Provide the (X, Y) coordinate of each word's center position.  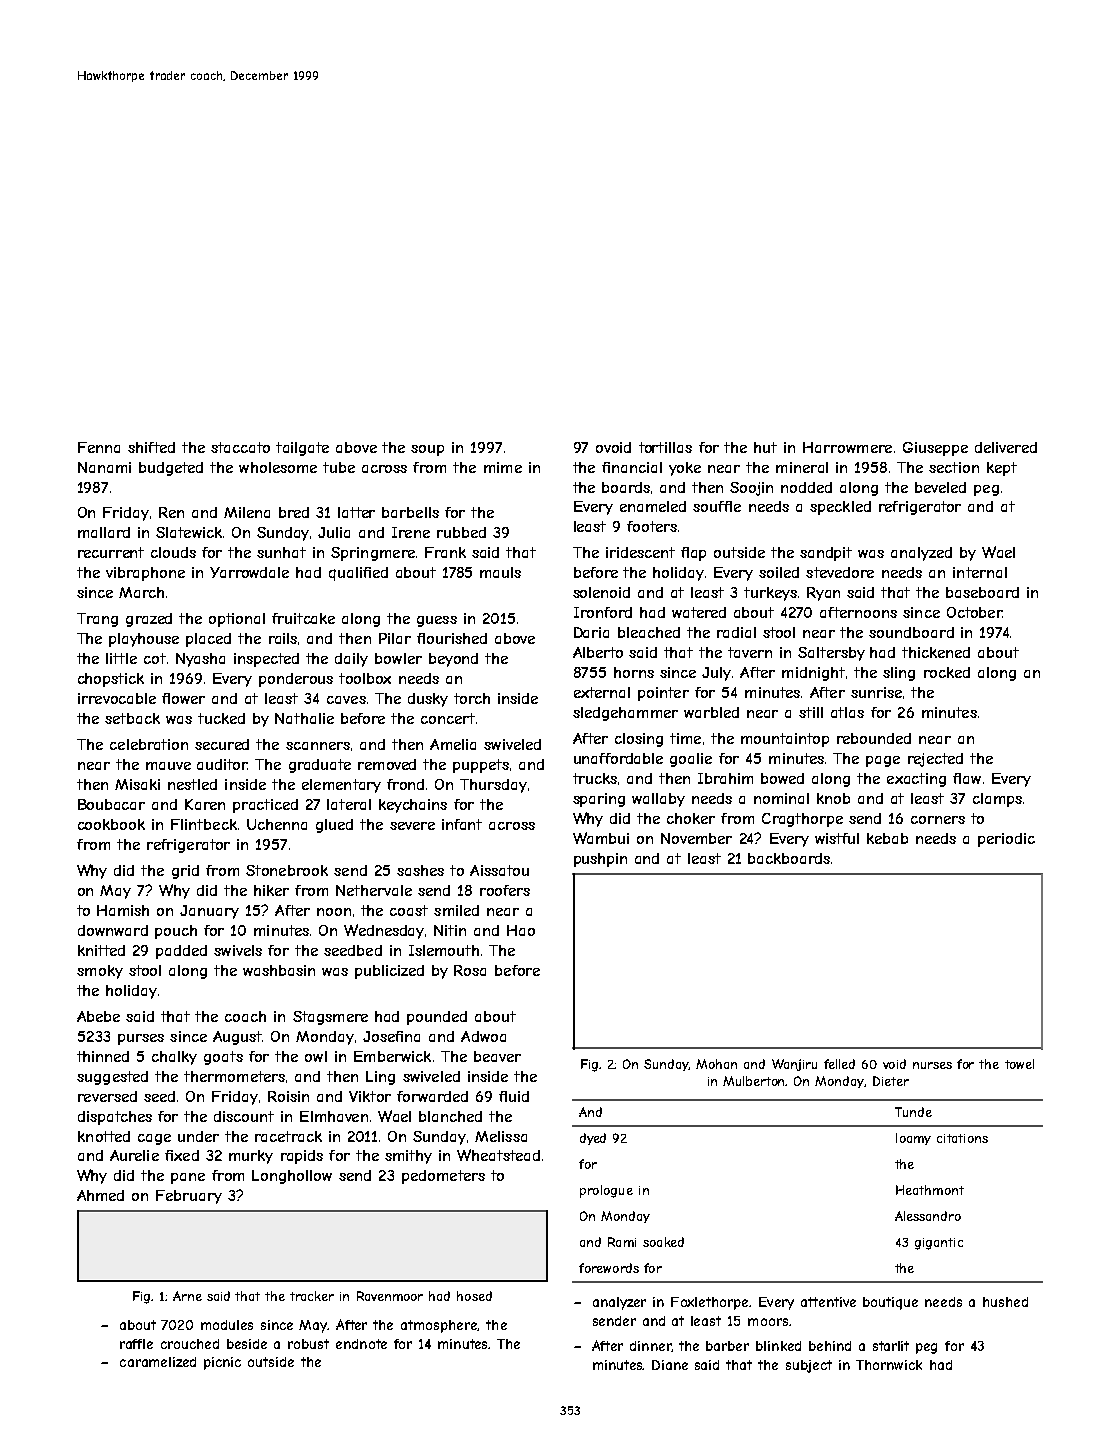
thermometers (234, 1076)
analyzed (921, 554)
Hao (521, 930)
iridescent (640, 552)
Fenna (99, 447)
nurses (932, 1065)
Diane (670, 1365)
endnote (361, 1344)
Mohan (716, 1064)
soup (427, 450)
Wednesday (384, 931)
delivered (1006, 447)
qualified (358, 574)
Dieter (891, 1081)
